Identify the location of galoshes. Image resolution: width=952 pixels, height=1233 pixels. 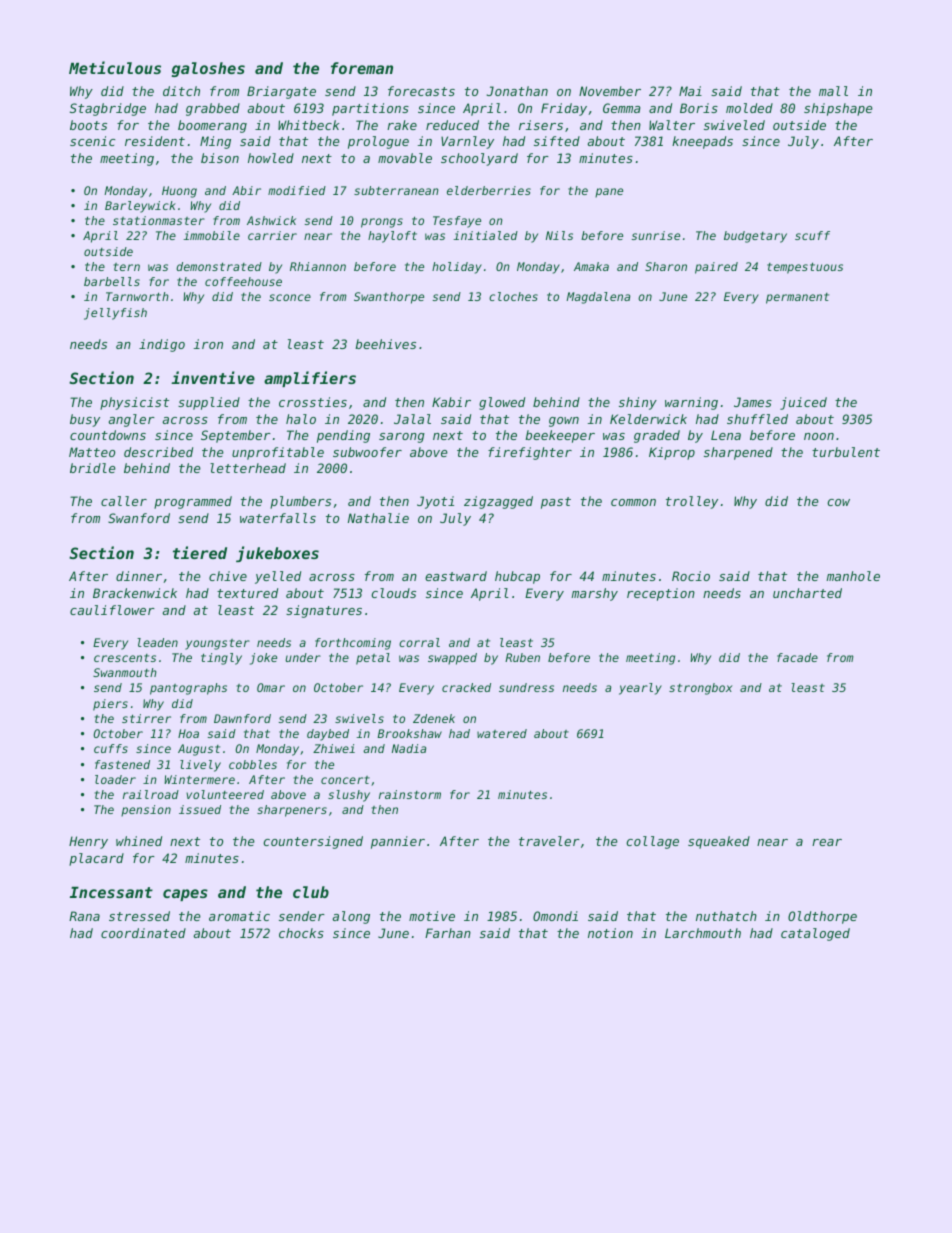
(208, 69).
